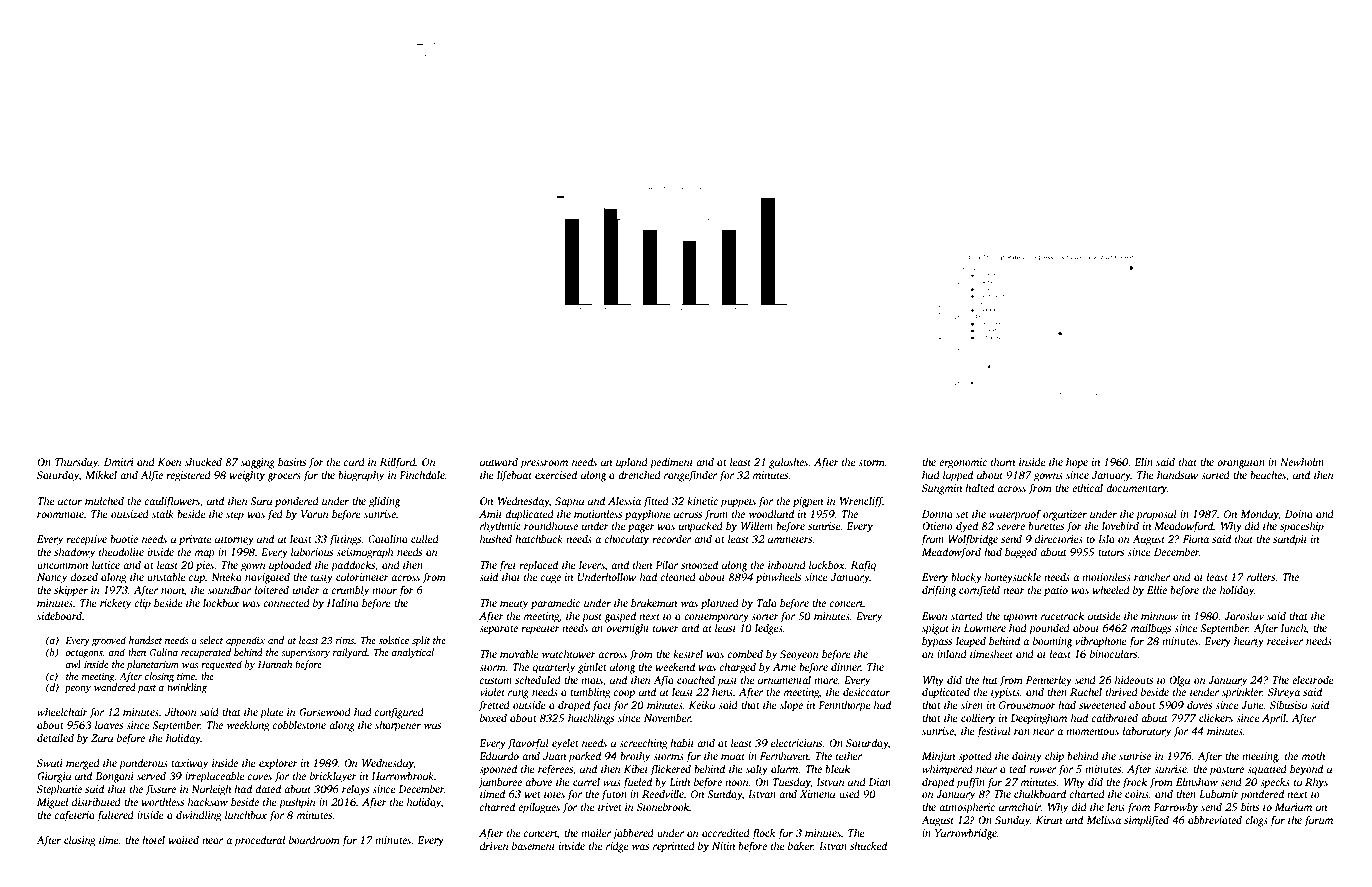 This screenshot has height=887, width=1372. Describe the element at coordinates (627, 629) in the screenshot. I see `overnight` at that location.
